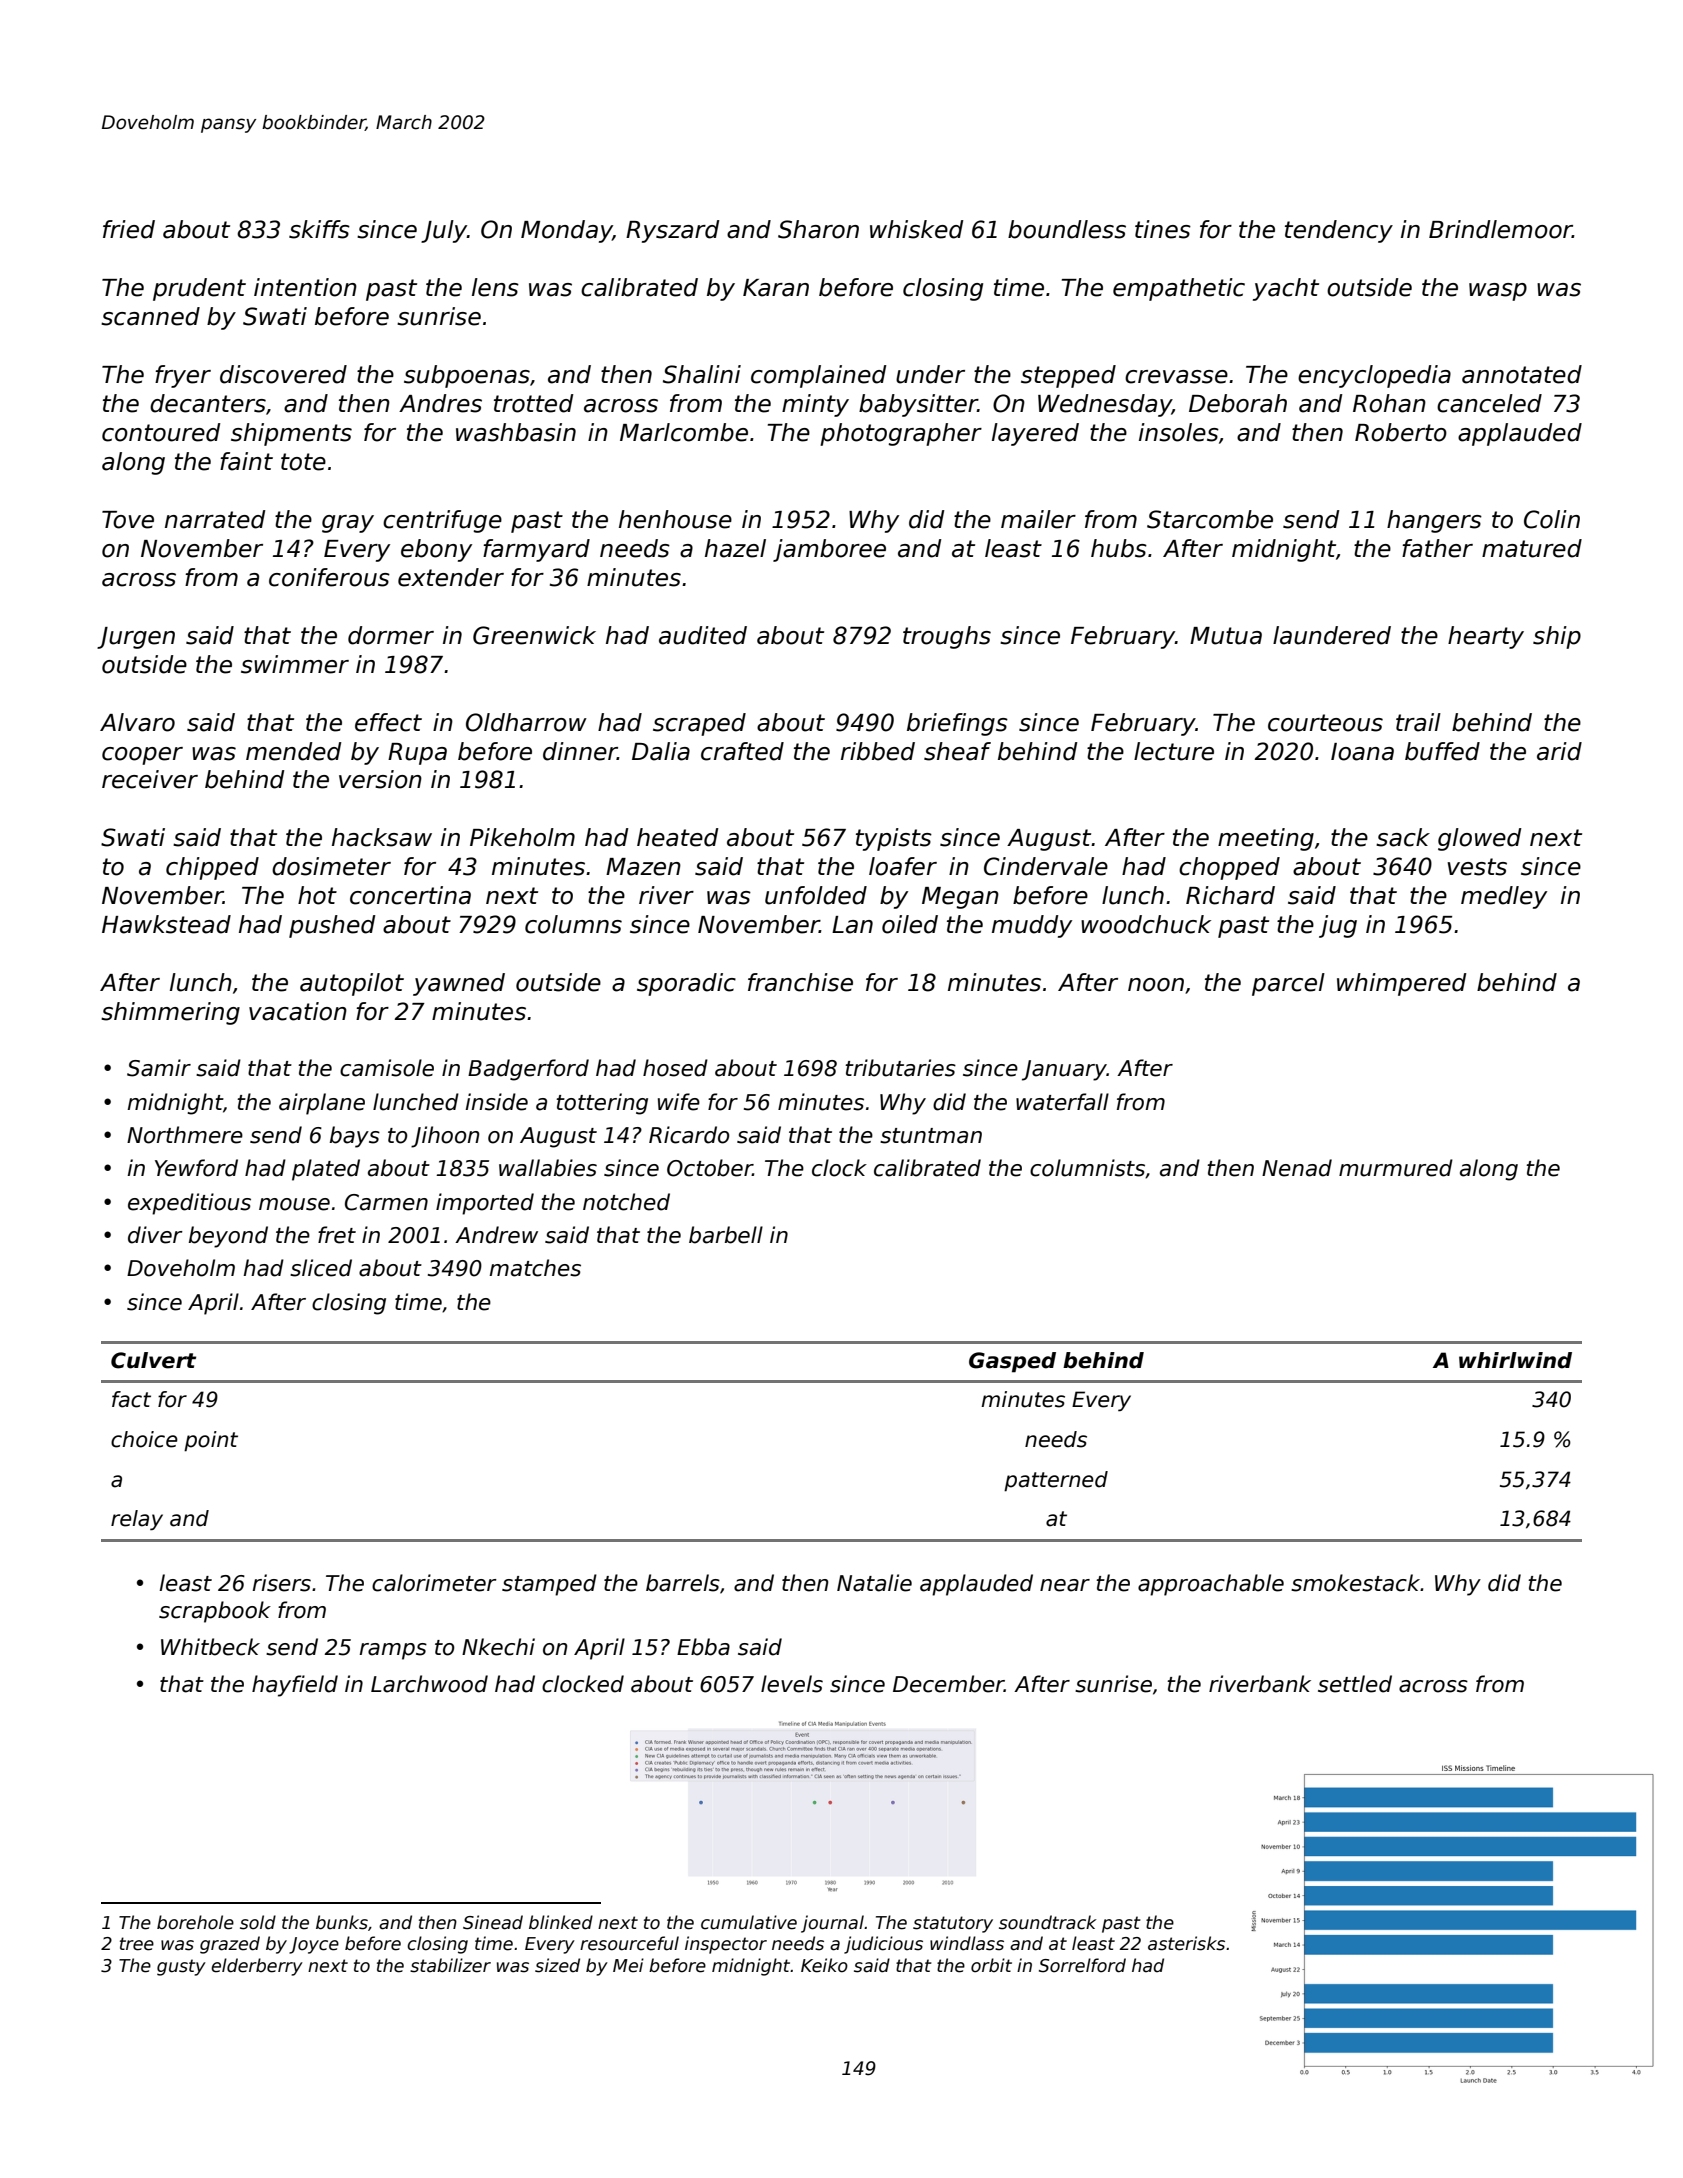 The height and width of the screenshot is (2178, 1683). Describe the element at coordinates (319, 229) in the screenshot. I see `skiffs` at that location.
